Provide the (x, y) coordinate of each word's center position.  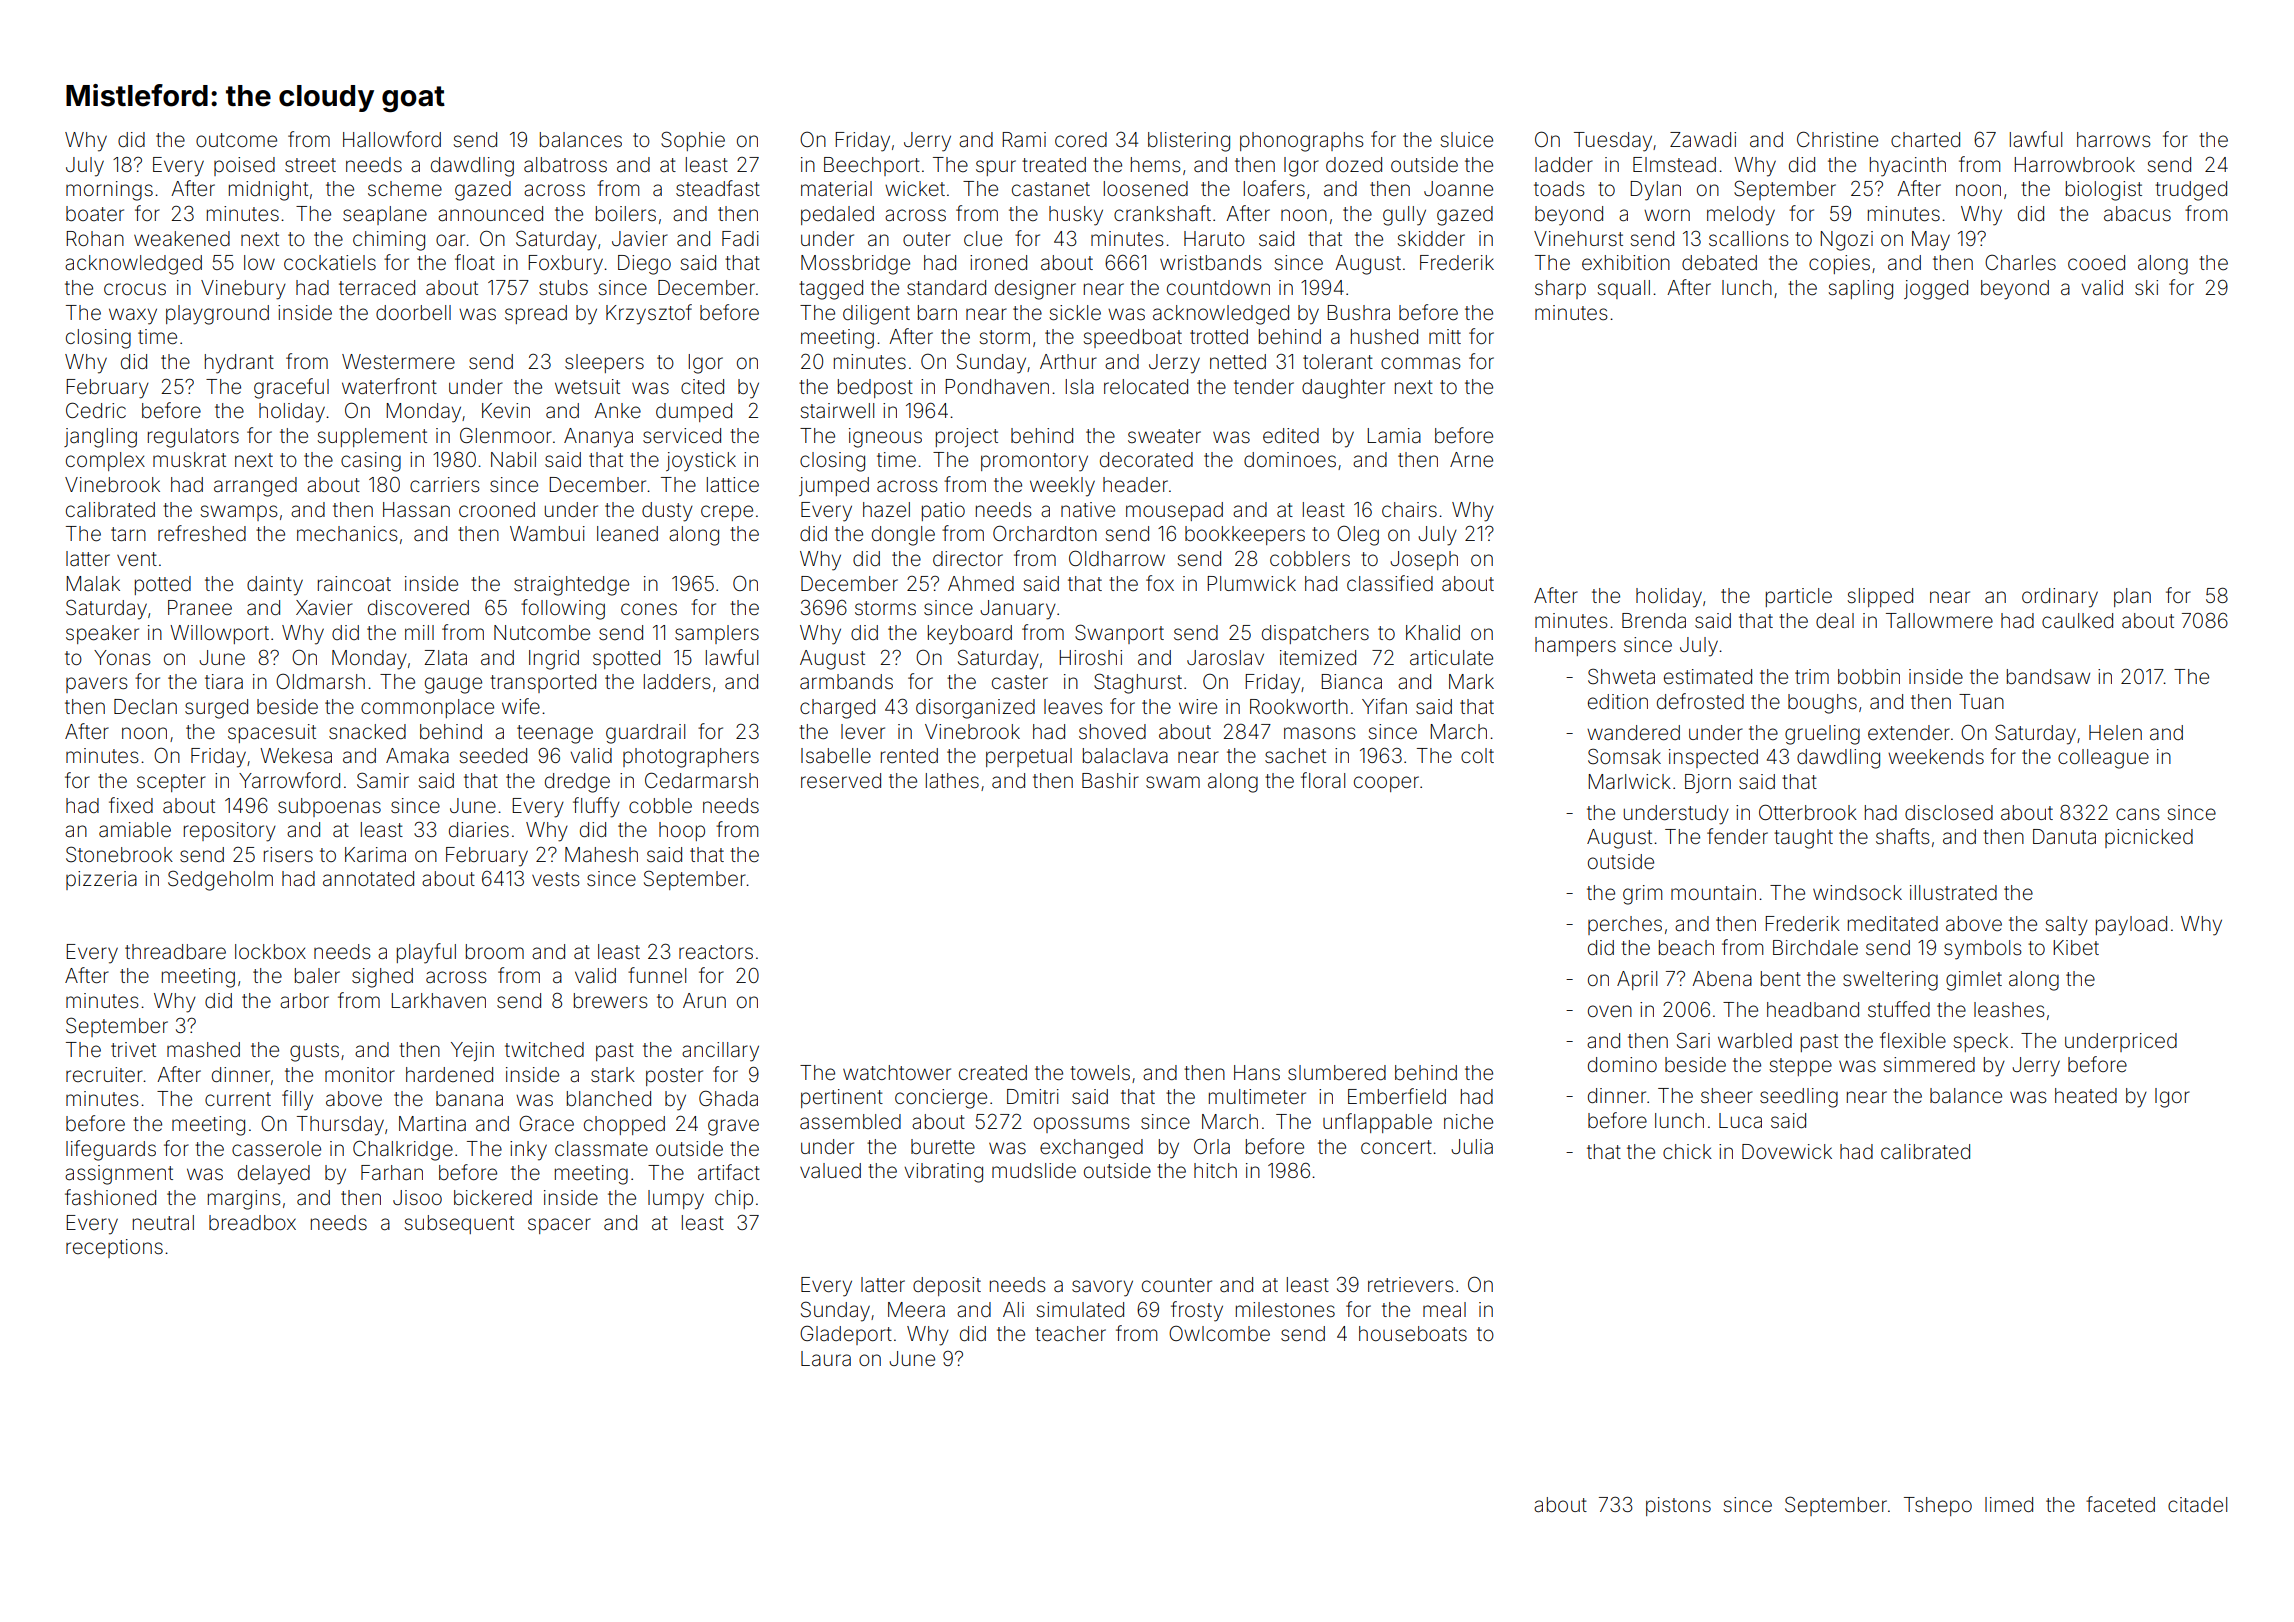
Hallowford (392, 139)
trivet (133, 1050)
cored (1081, 139)
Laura (826, 1358)
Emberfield (1397, 1096)
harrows (2113, 139)
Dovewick (1787, 1151)
